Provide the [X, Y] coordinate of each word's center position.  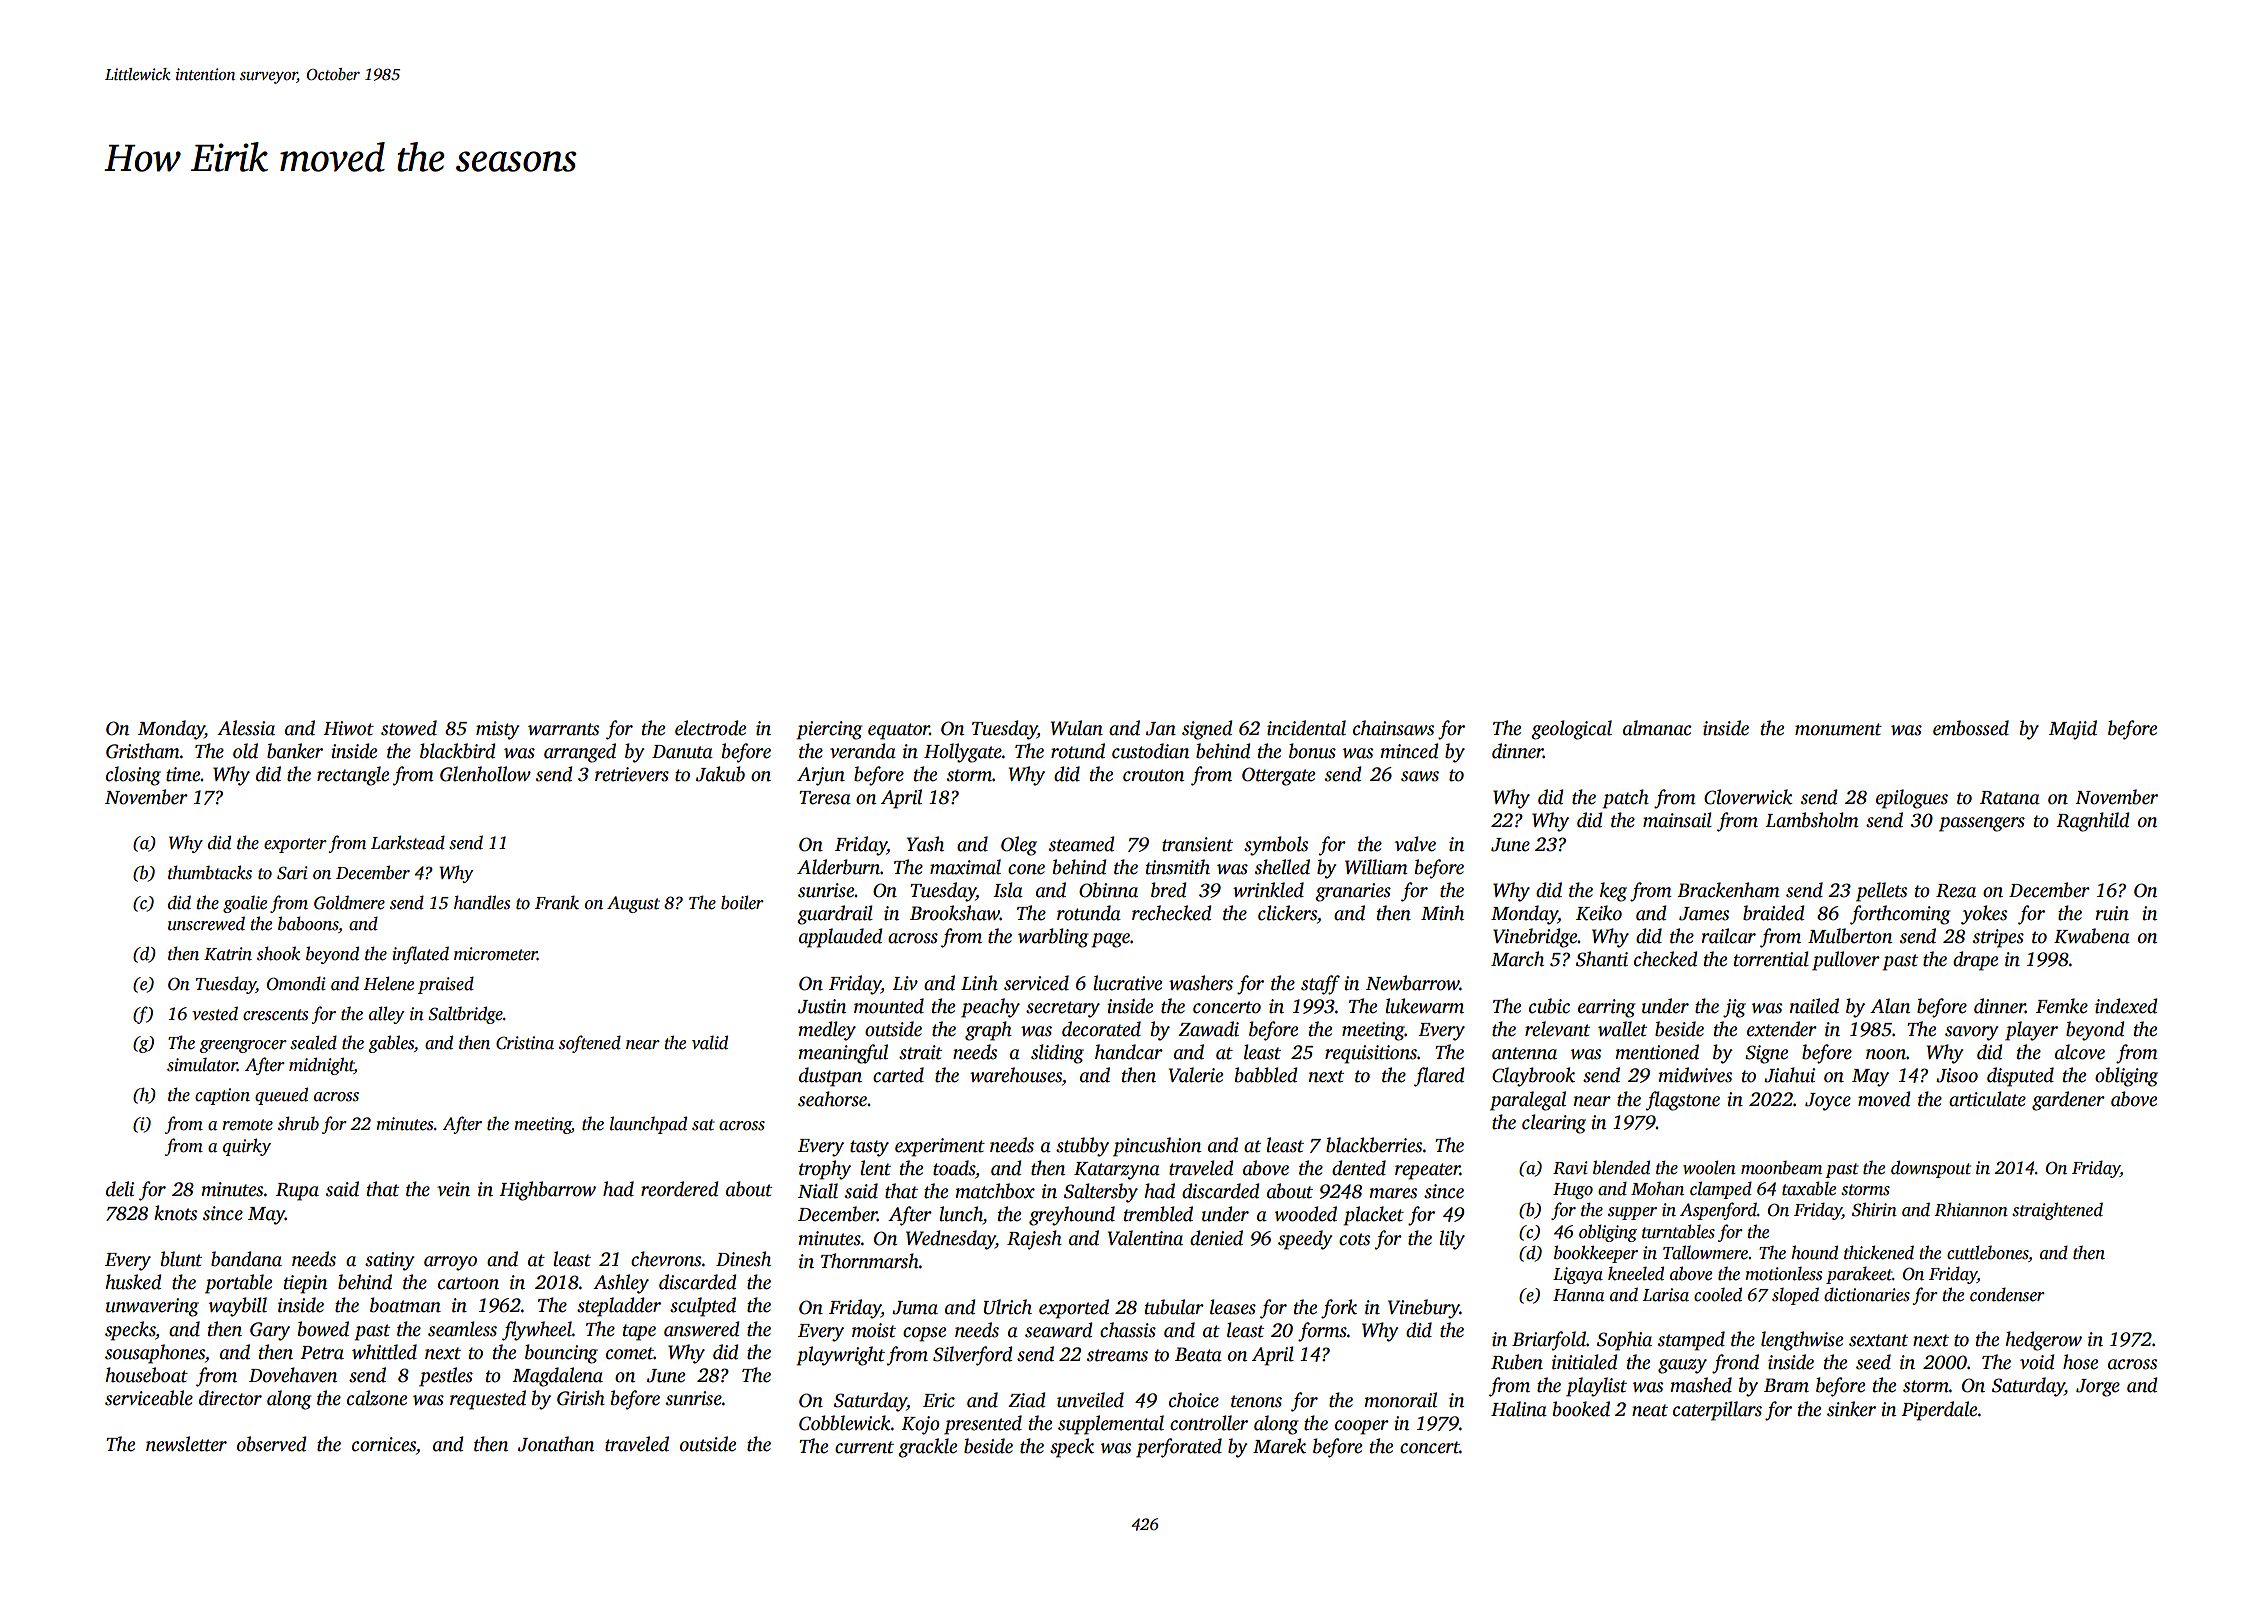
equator [899, 731]
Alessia [246, 728]
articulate [1987, 1099]
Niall [818, 1191]
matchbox [995, 1191]
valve [1415, 844]
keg [1613, 892]
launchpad [648, 1125]
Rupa [297, 1192]
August [633, 904]
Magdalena [557, 1377]
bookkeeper [1596, 1254]
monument [1838, 729]
